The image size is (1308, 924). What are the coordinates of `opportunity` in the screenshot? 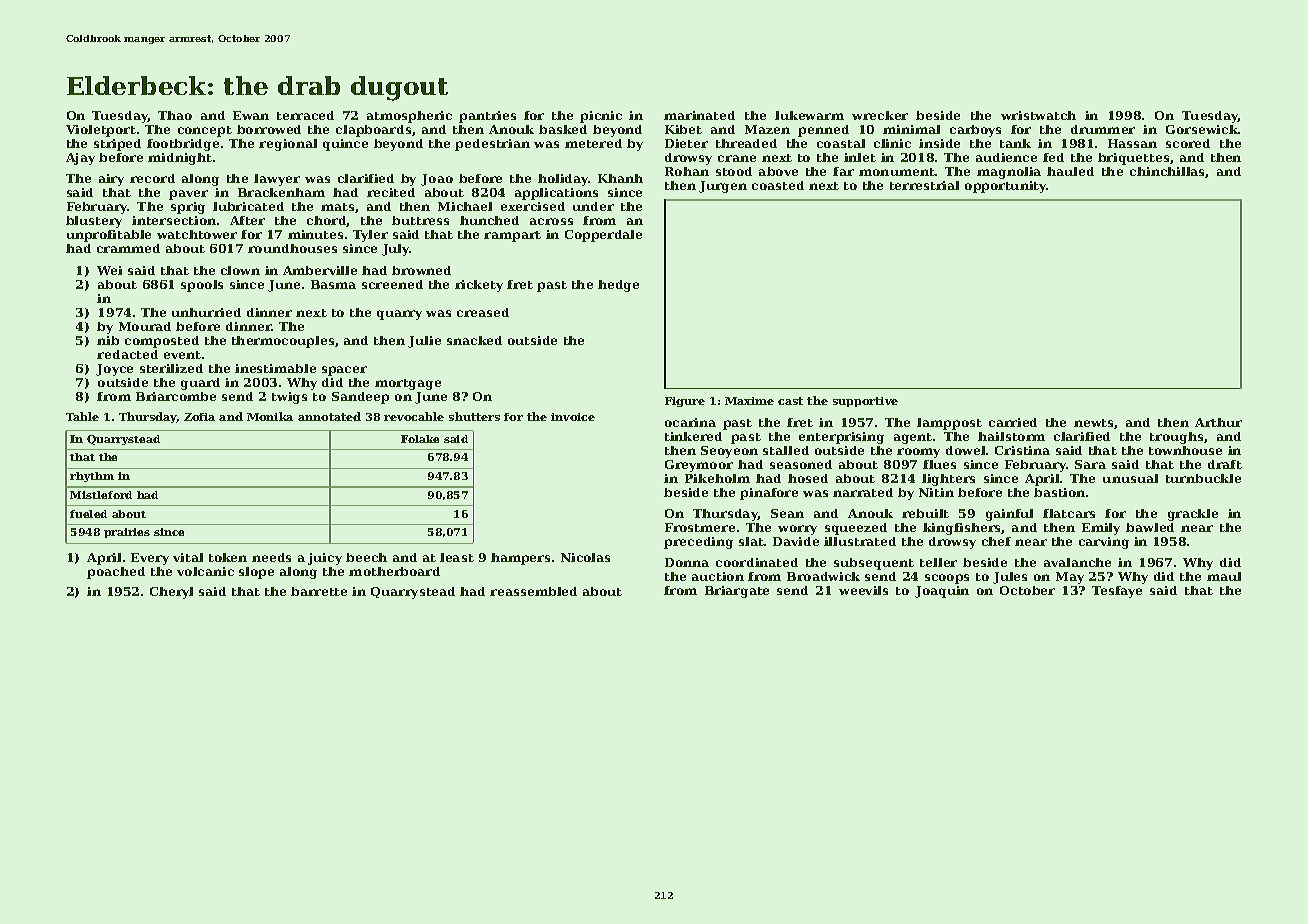 It's located at (1006, 187).
